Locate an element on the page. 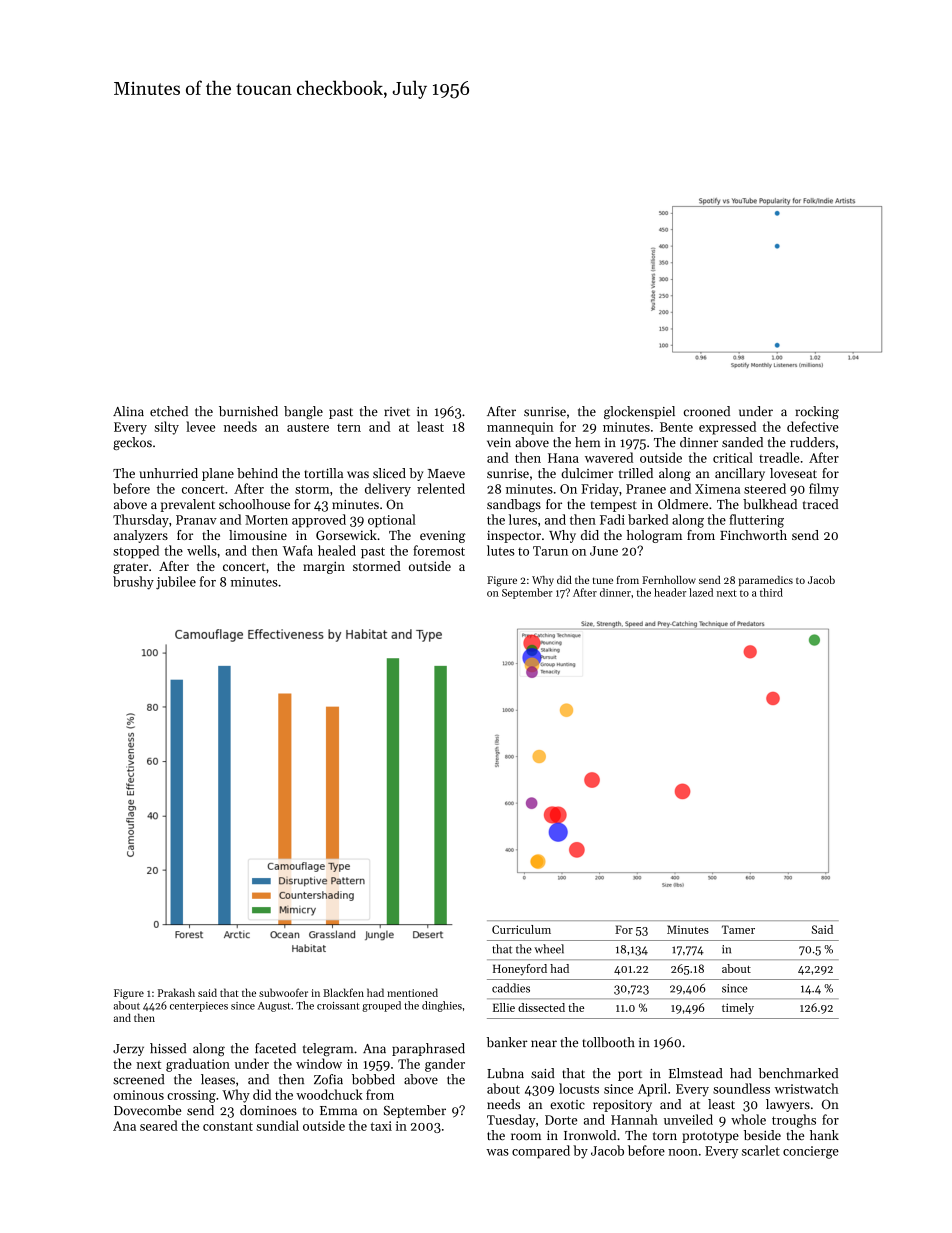 The image size is (952, 1233). seared is located at coordinates (159, 1125).
